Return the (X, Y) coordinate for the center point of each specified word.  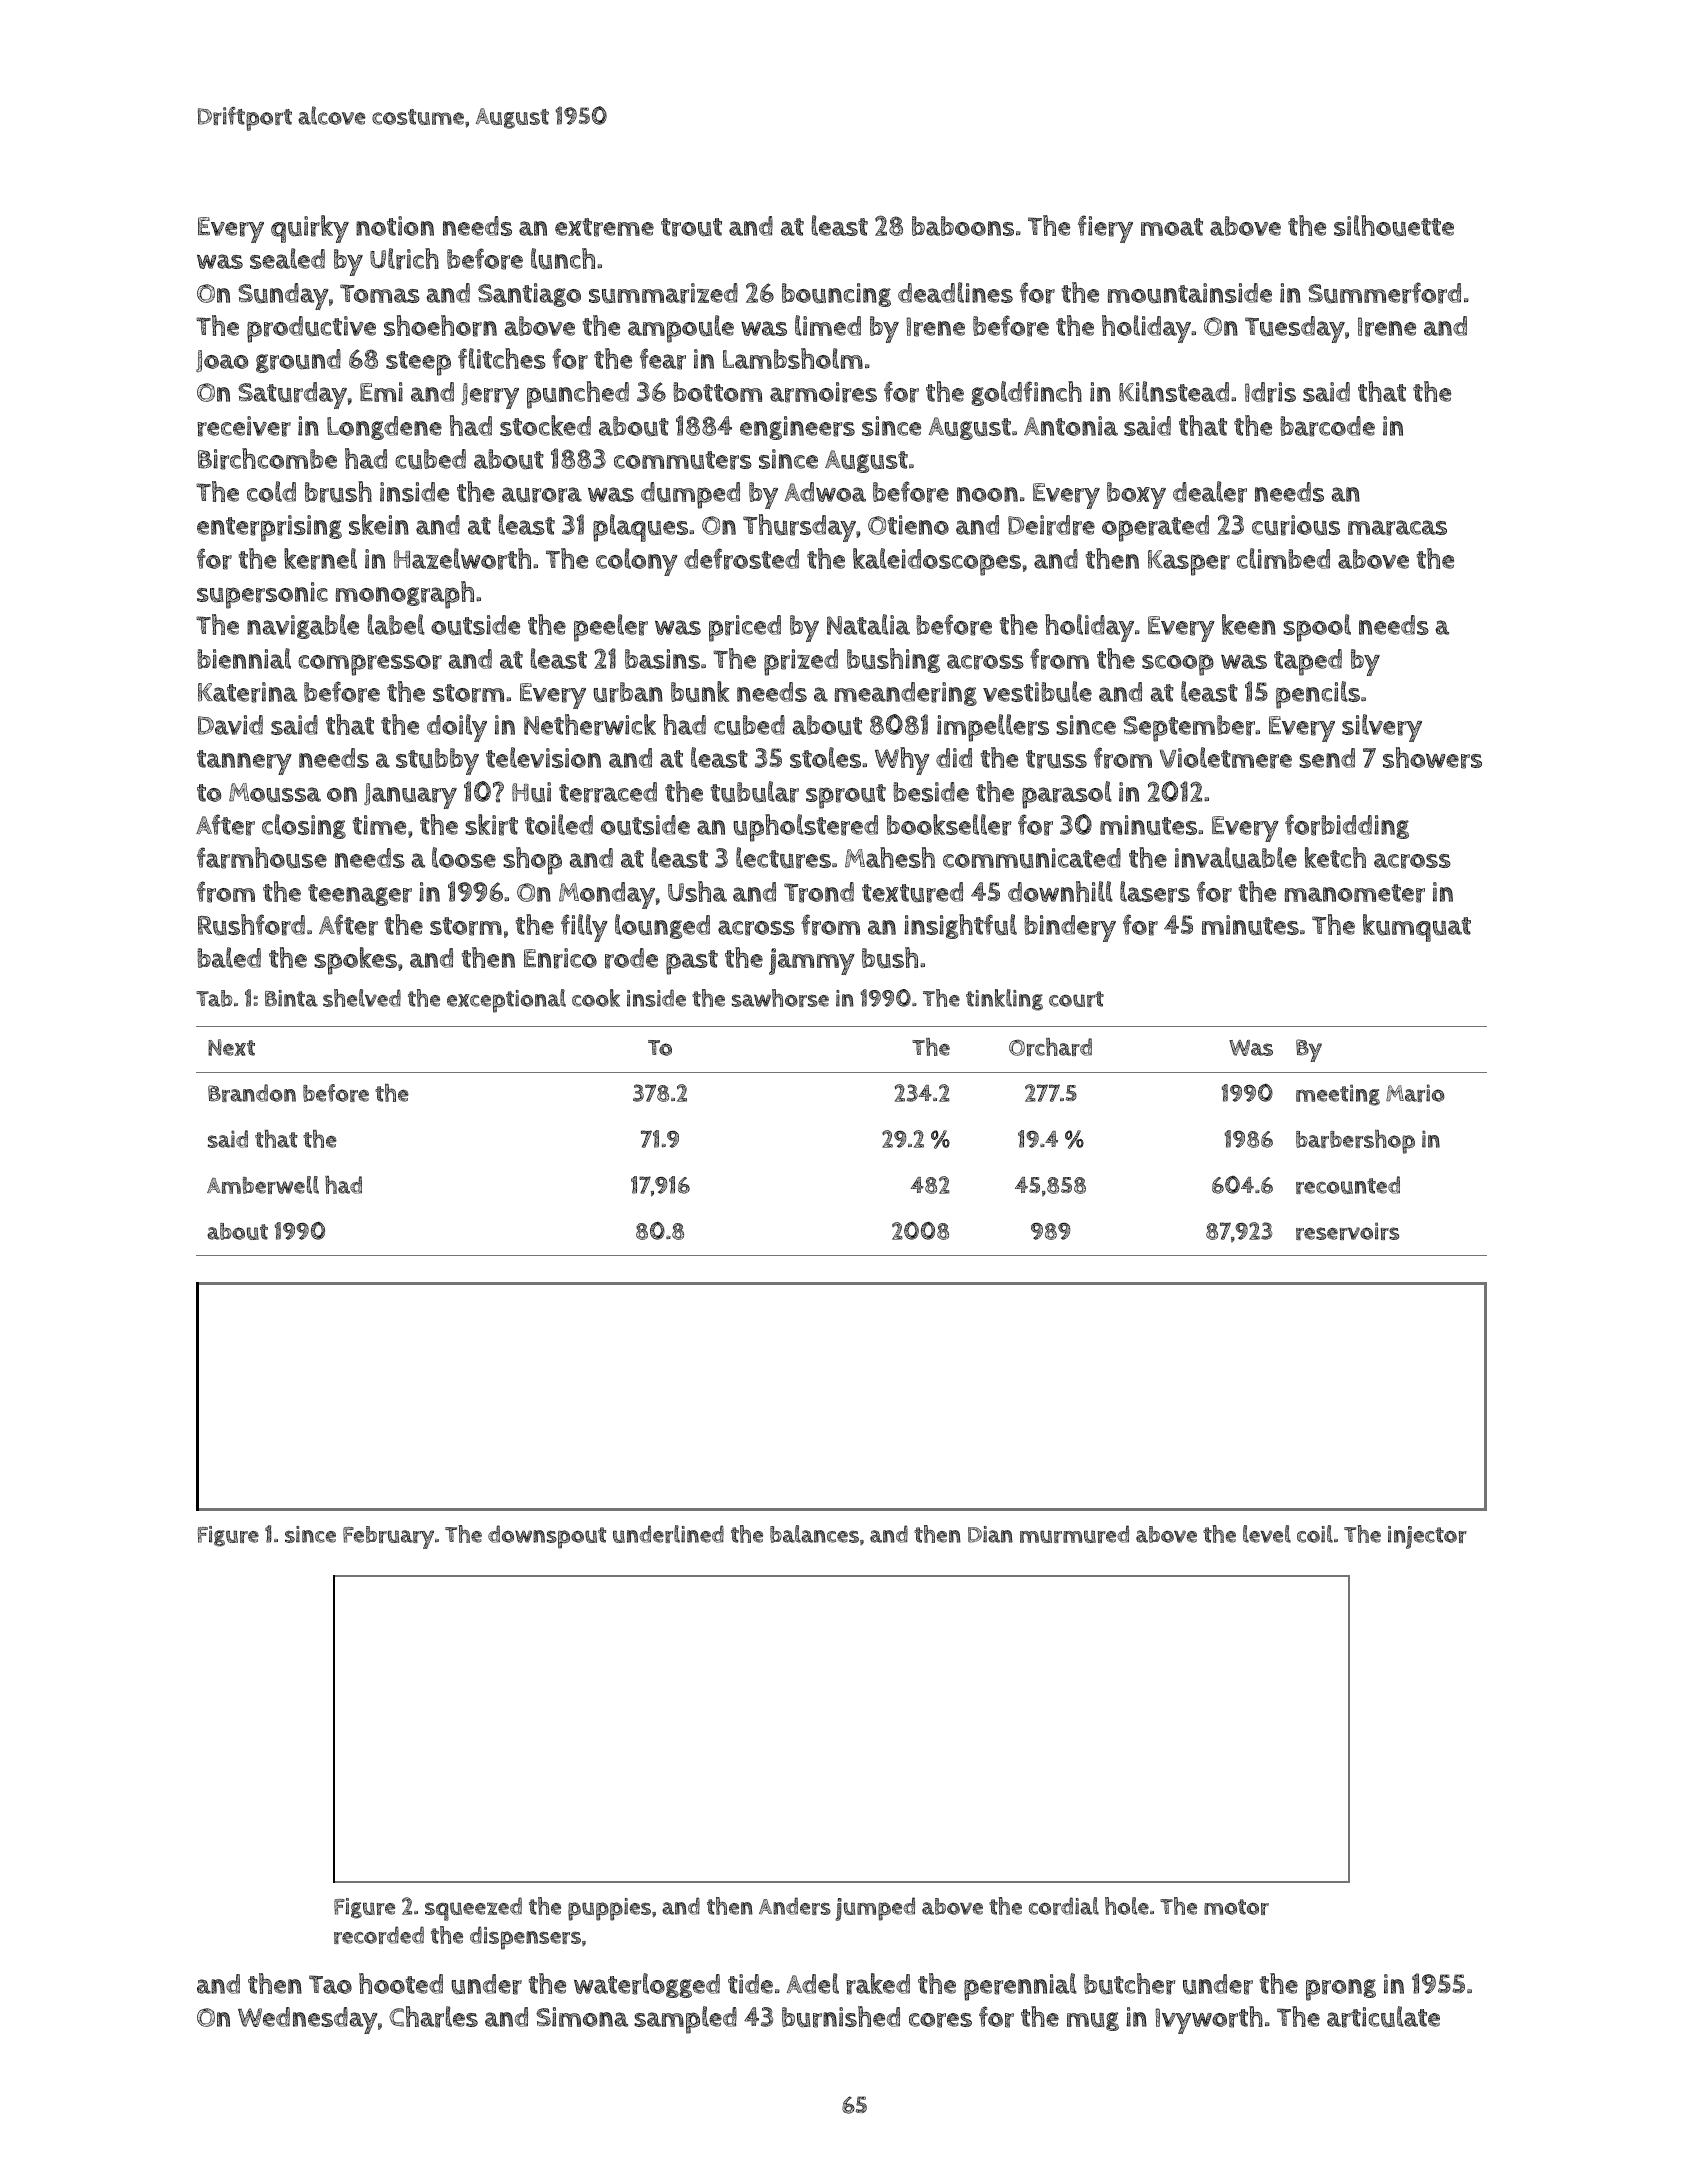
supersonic (262, 595)
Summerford (1384, 293)
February (388, 1537)
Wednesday (308, 2020)
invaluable (1236, 857)
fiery (1105, 229)
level (1267, 1534)
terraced (608, 792)
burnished (841, 2017)
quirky (310, 229)
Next (231, 1047)
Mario (1415, 1093)
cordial (1064, 1906)
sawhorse (780, 998)
